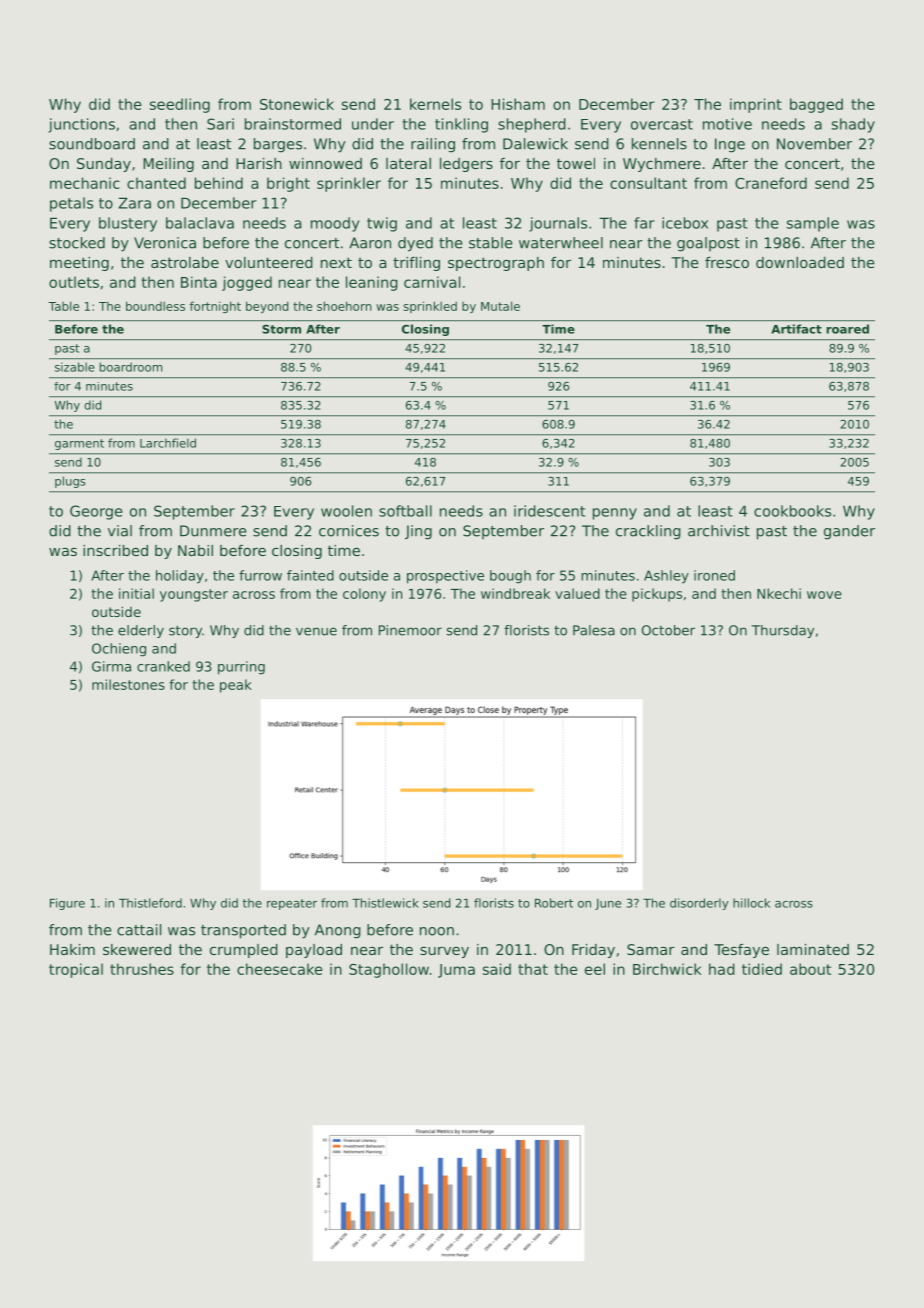  What do you see at coordinates (81, 125) in the screenshot?
I see `junctions` at bounding box center [81, 125].
